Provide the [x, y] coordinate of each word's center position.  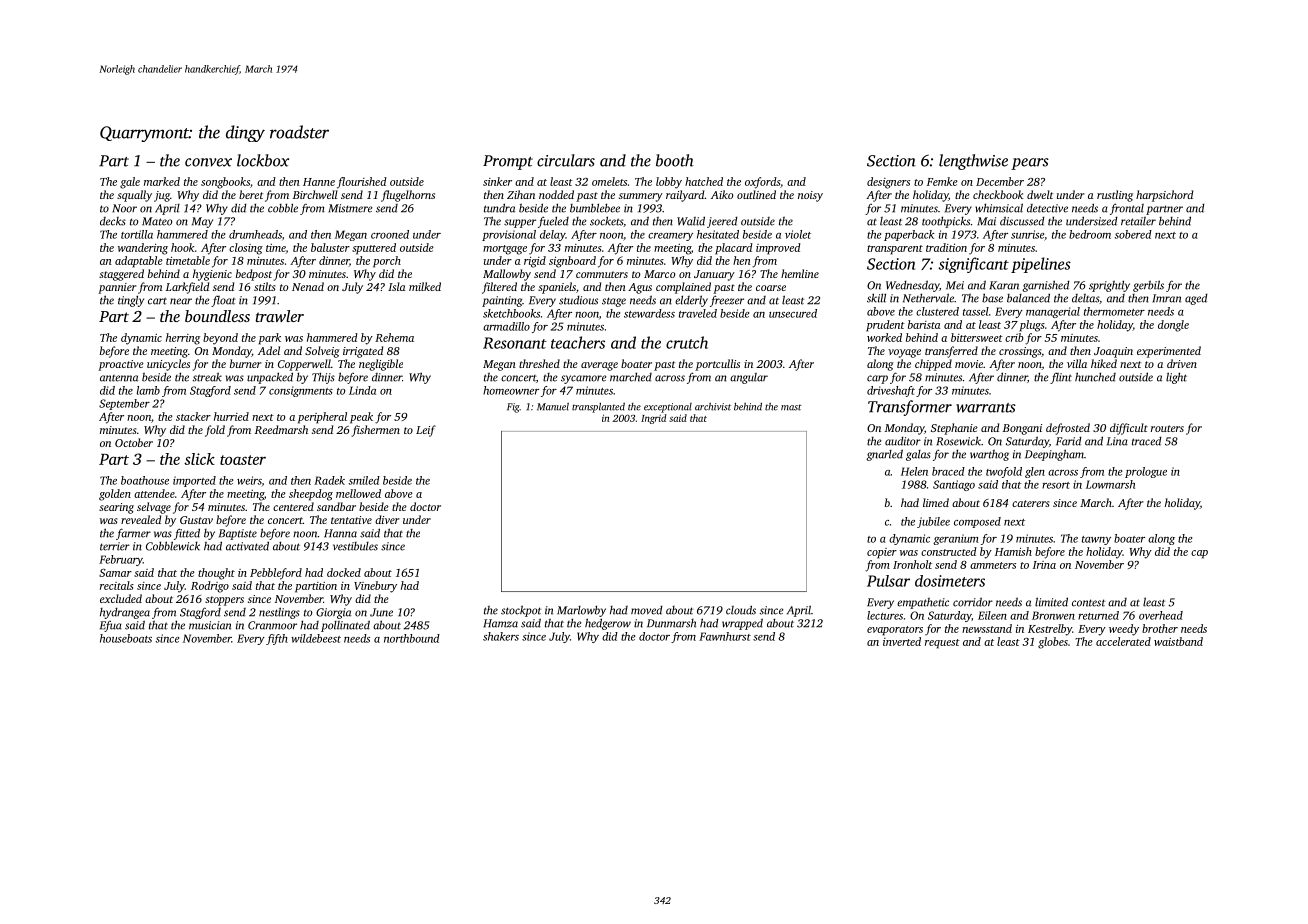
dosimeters [950, 581]
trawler [279, 316]
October [134, 442]
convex [208, 162]
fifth [277, 639]
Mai [986, 221]
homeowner [511, 390]
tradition [946, 247]
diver [387, 519]
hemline [800, 273]
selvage [154, 508]
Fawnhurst [725, 636]
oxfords [762, 183]
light [1176, 378]
